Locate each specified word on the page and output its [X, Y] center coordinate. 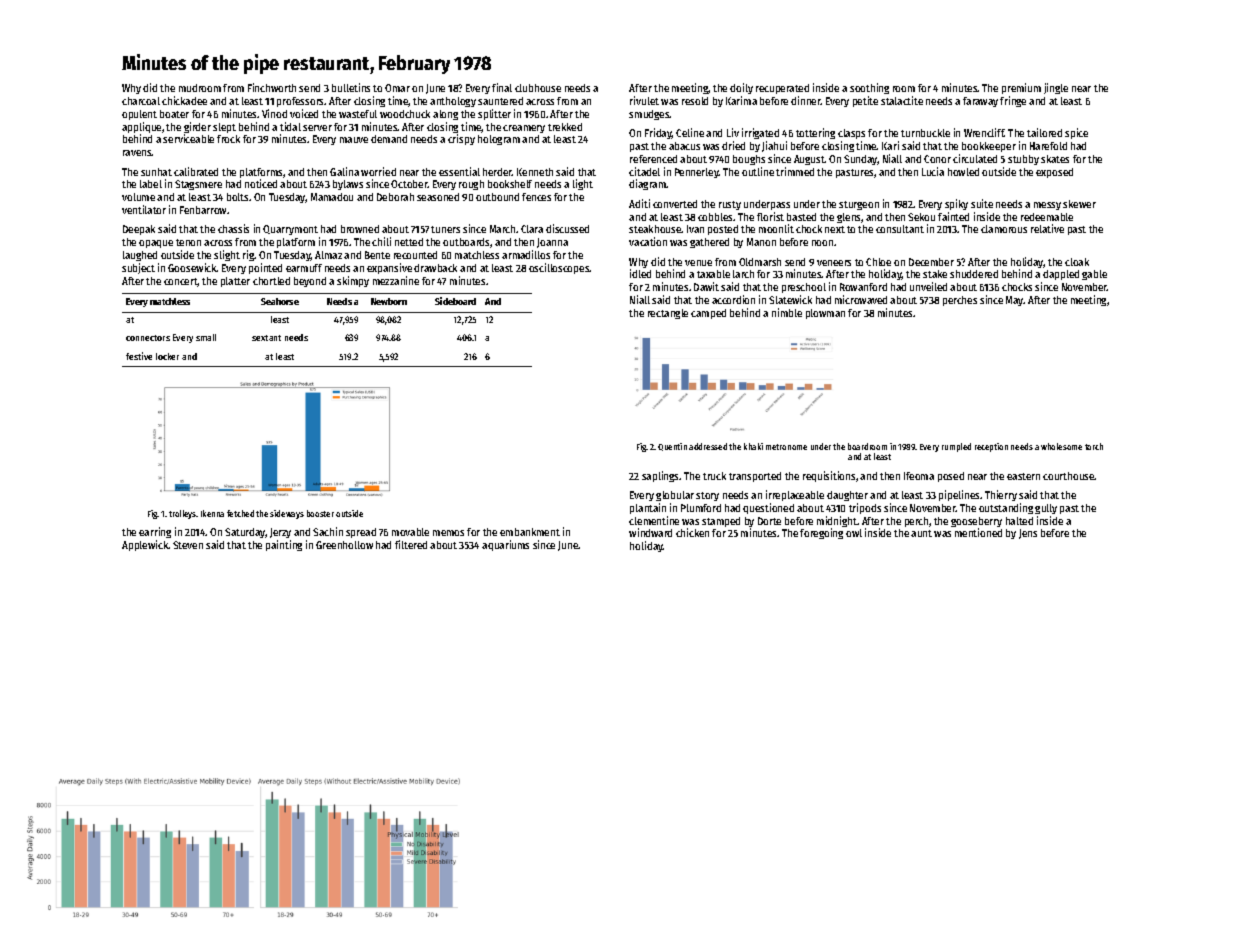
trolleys [183, 514]
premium [1021, 88]
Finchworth [272, 87]
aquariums [505, 545]
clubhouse [538, 88]
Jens [1028, 534]
